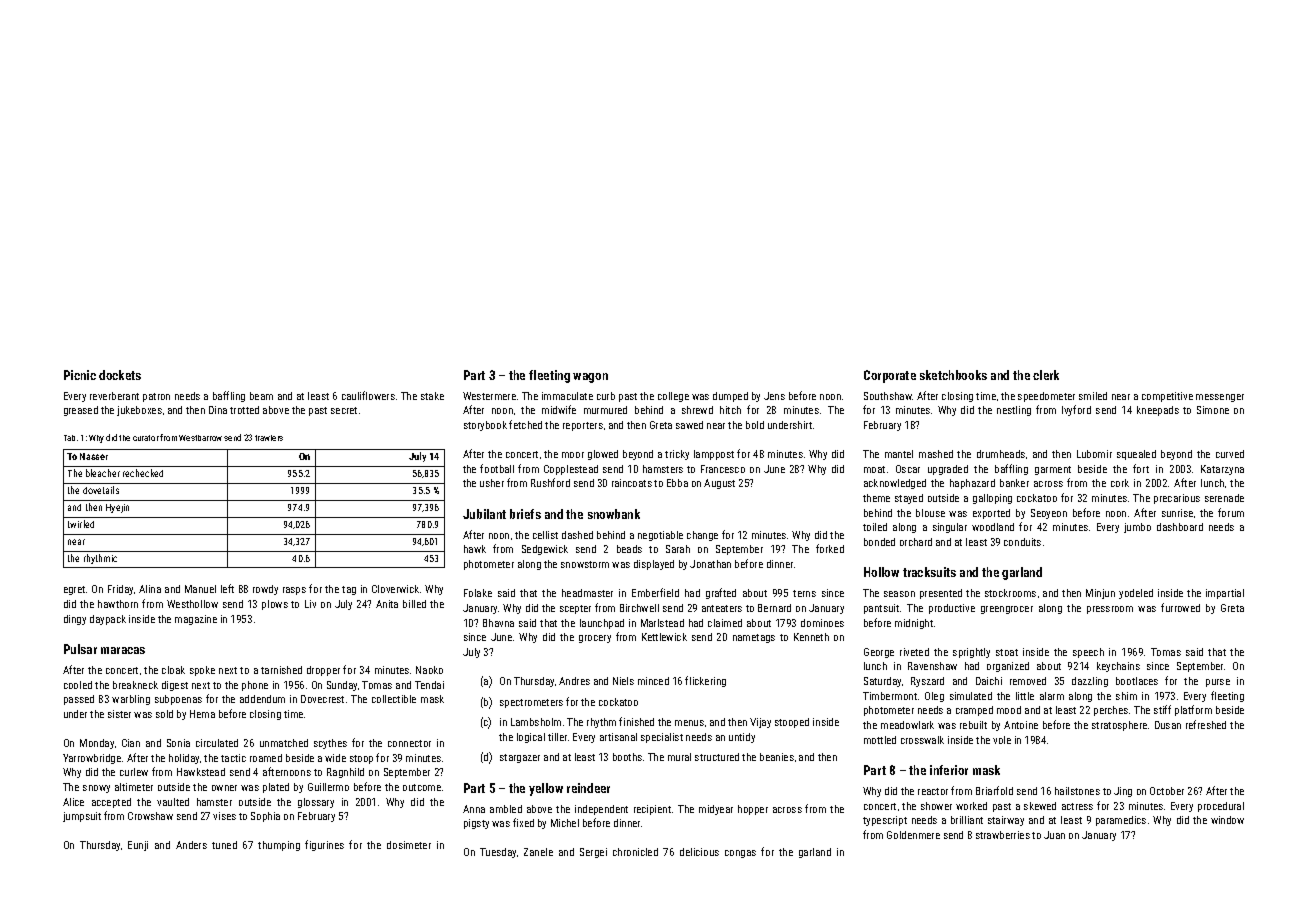 This screenshot has height=924, width=1308. I want to click on cauliflowers, so click(368, 395).
